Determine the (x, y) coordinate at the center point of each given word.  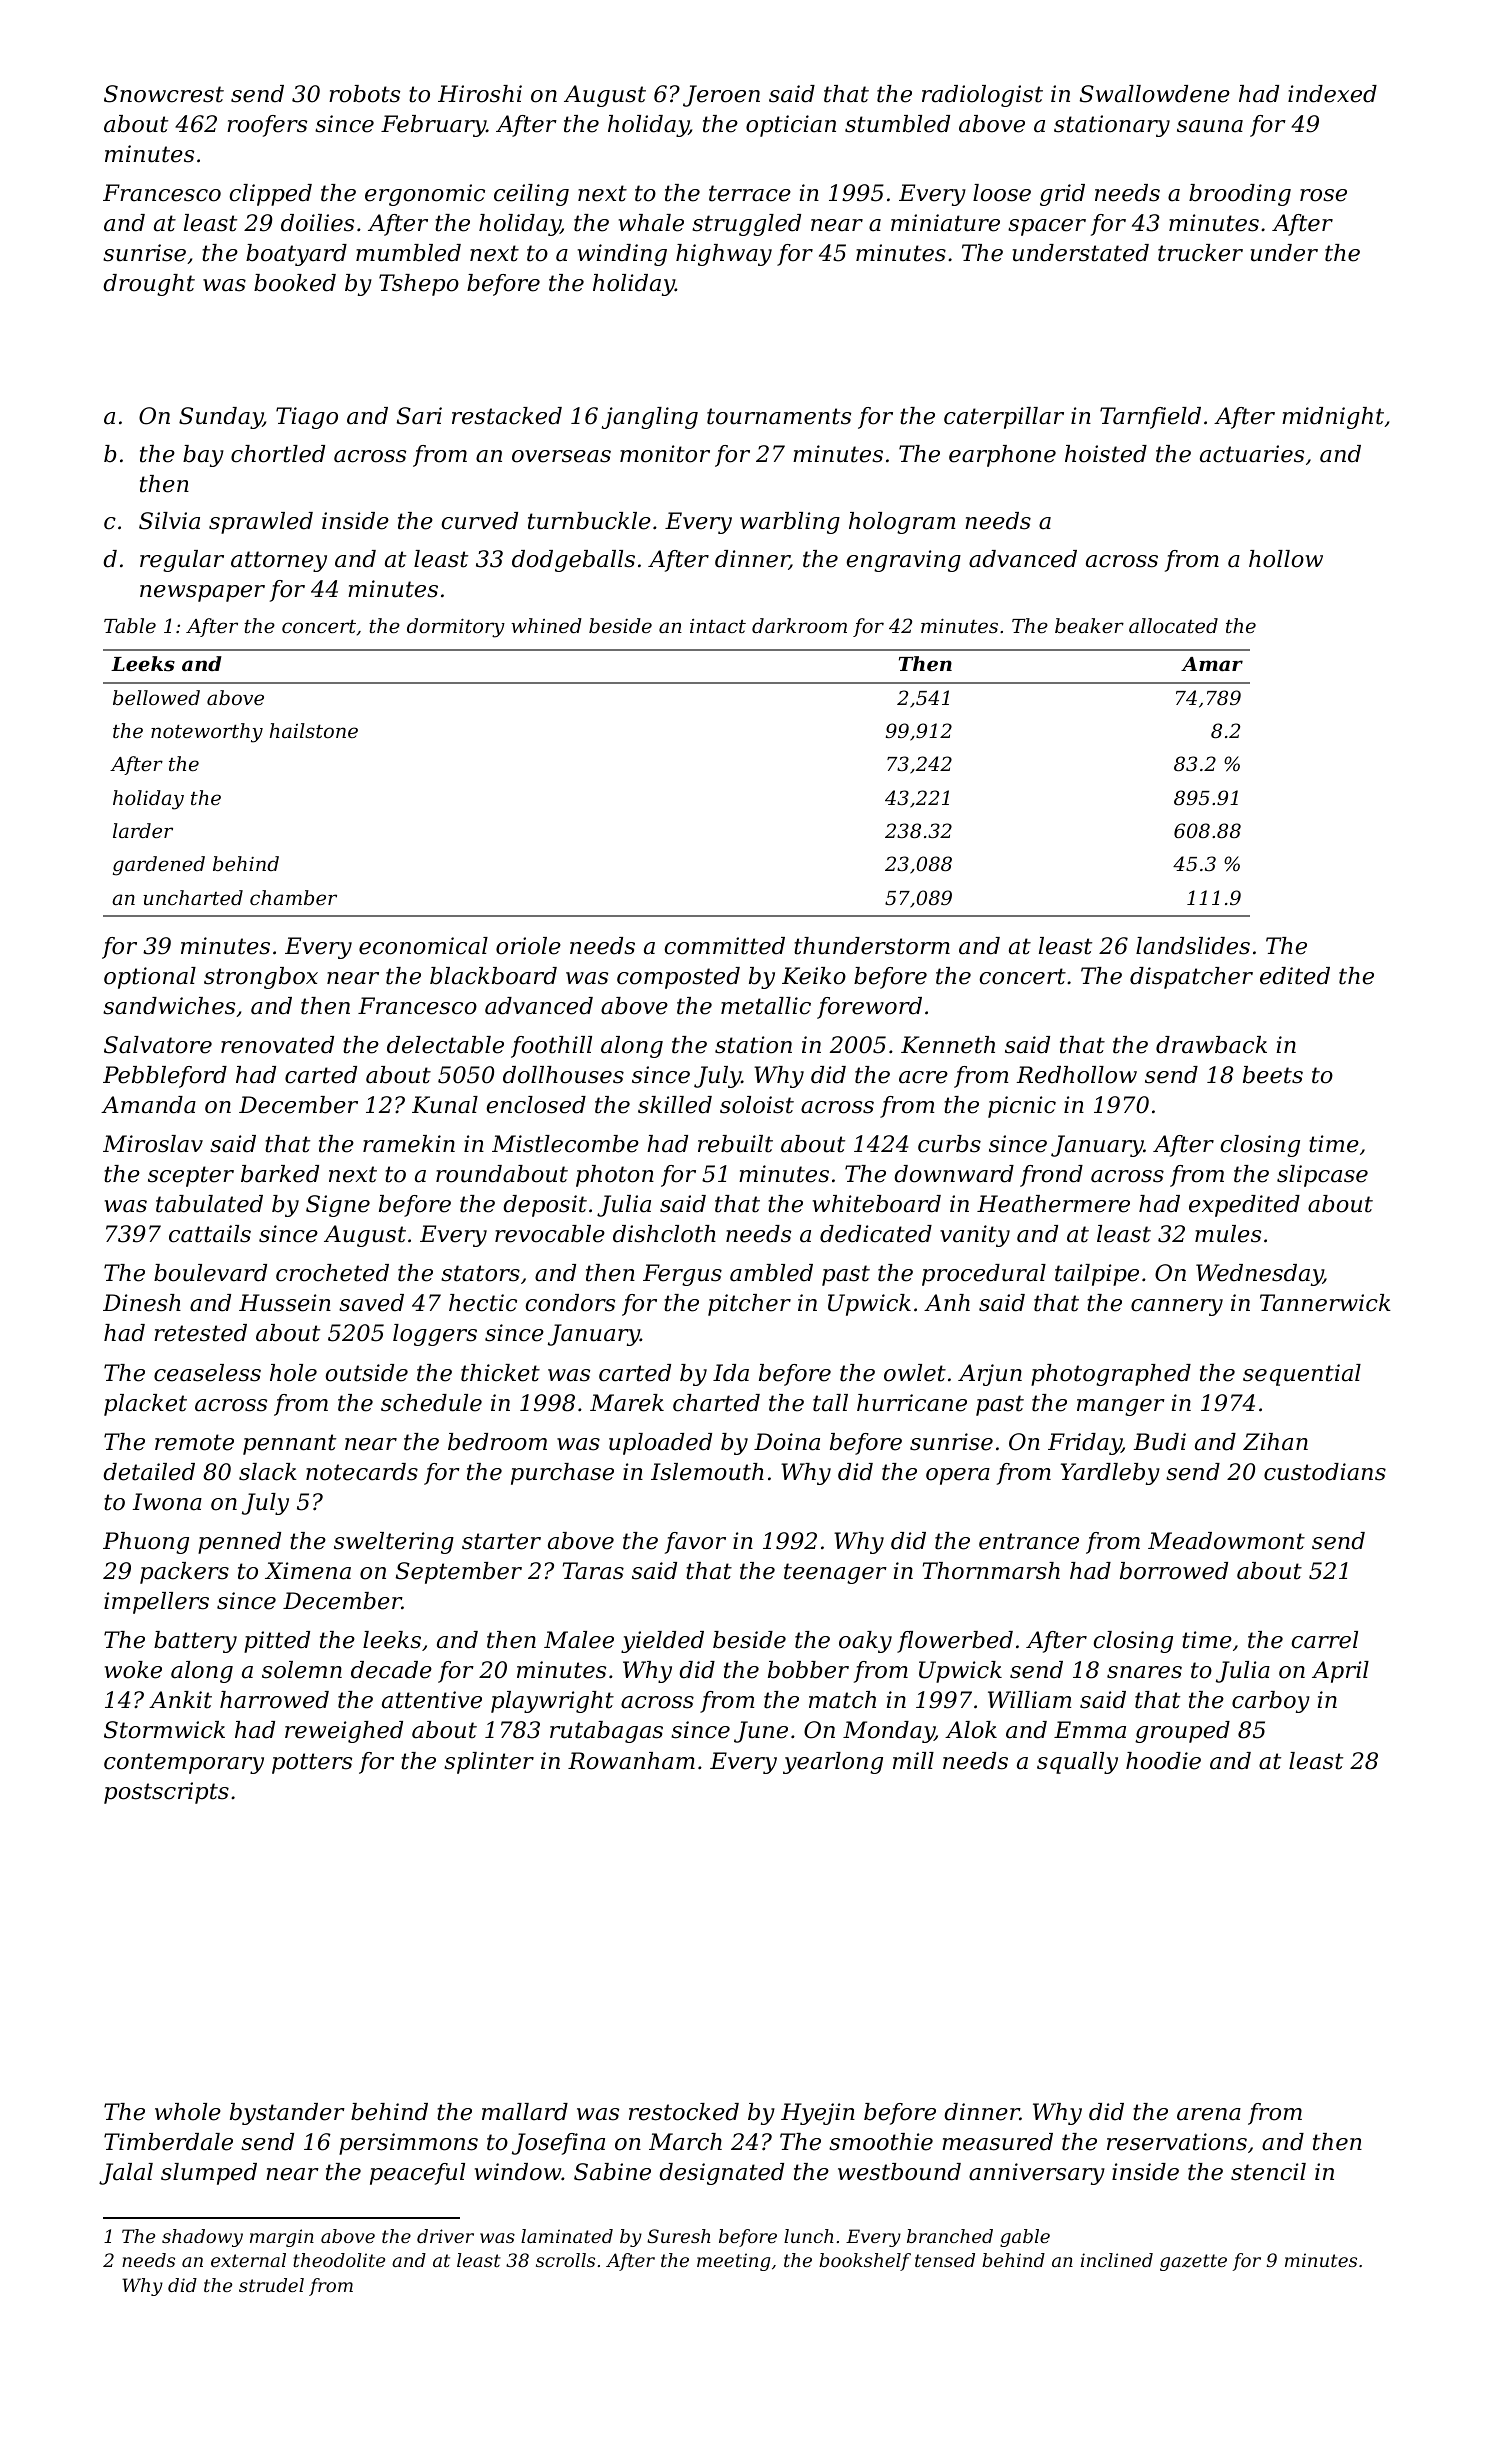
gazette (1193, 2262)
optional (150, 978)
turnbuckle (589, 521)
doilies (317, 223)
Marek (627, 1403)
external (248, 2260)
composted (678, 978)
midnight (1333, 418)
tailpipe (1097, 1275)
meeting (733, 2262)
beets (1273, 1075)
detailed (149, 1472)
